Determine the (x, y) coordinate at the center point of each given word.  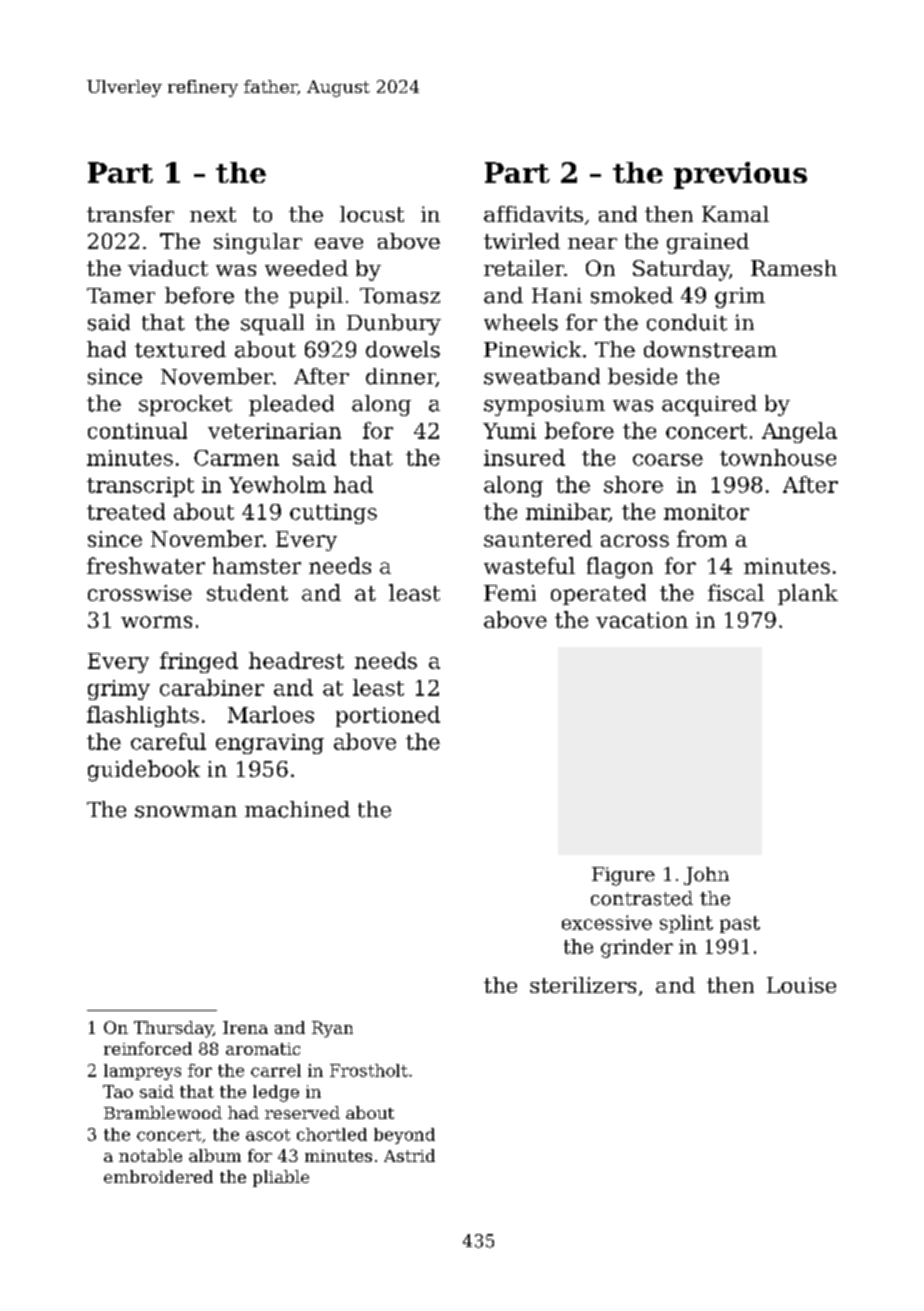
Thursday (173, 1029)
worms (156, 622)
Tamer (121, 296)
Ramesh (794, 268)
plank (808, 594)
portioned (388, 716)
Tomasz (400, 296)
